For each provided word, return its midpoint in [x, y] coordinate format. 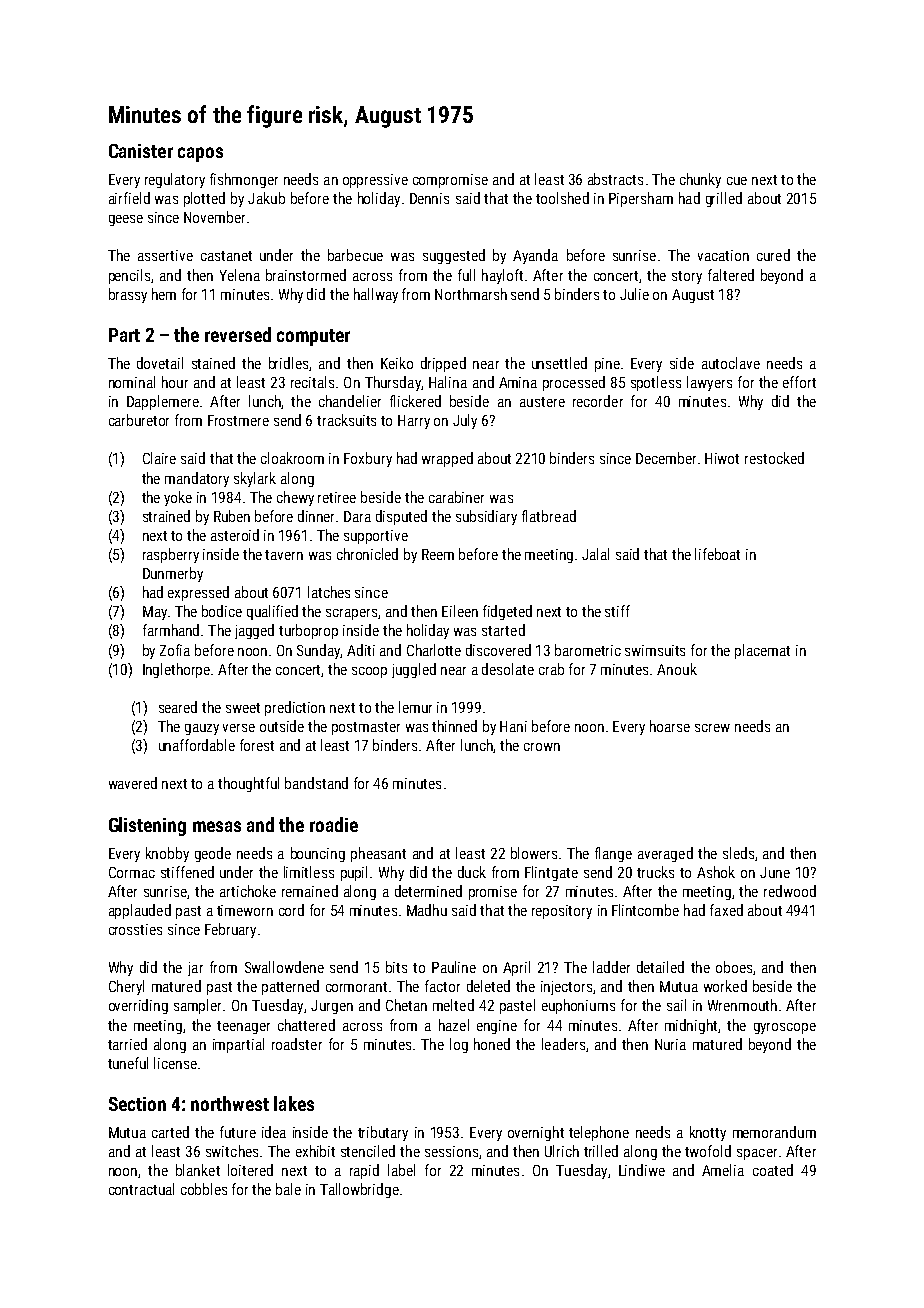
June [775, 872]
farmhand [171, 630]
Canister [141, 151]
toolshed [562, 198]
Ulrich [562, 1151]
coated [773, 1170]
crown [542, 747]
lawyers [709, 383]
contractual [141, 1189]
